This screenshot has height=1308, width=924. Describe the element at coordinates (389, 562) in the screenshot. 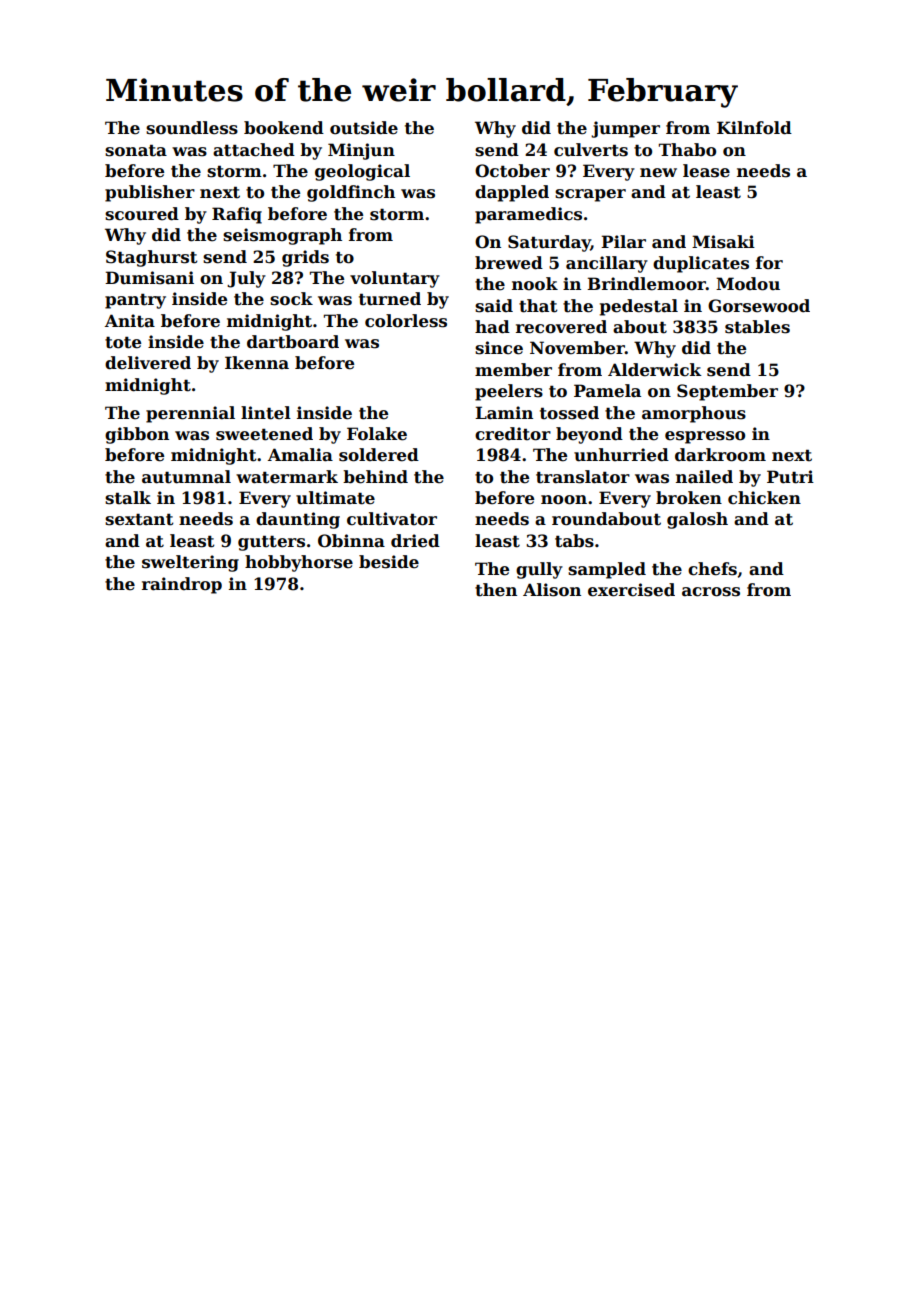

I see `beside` at that location.
